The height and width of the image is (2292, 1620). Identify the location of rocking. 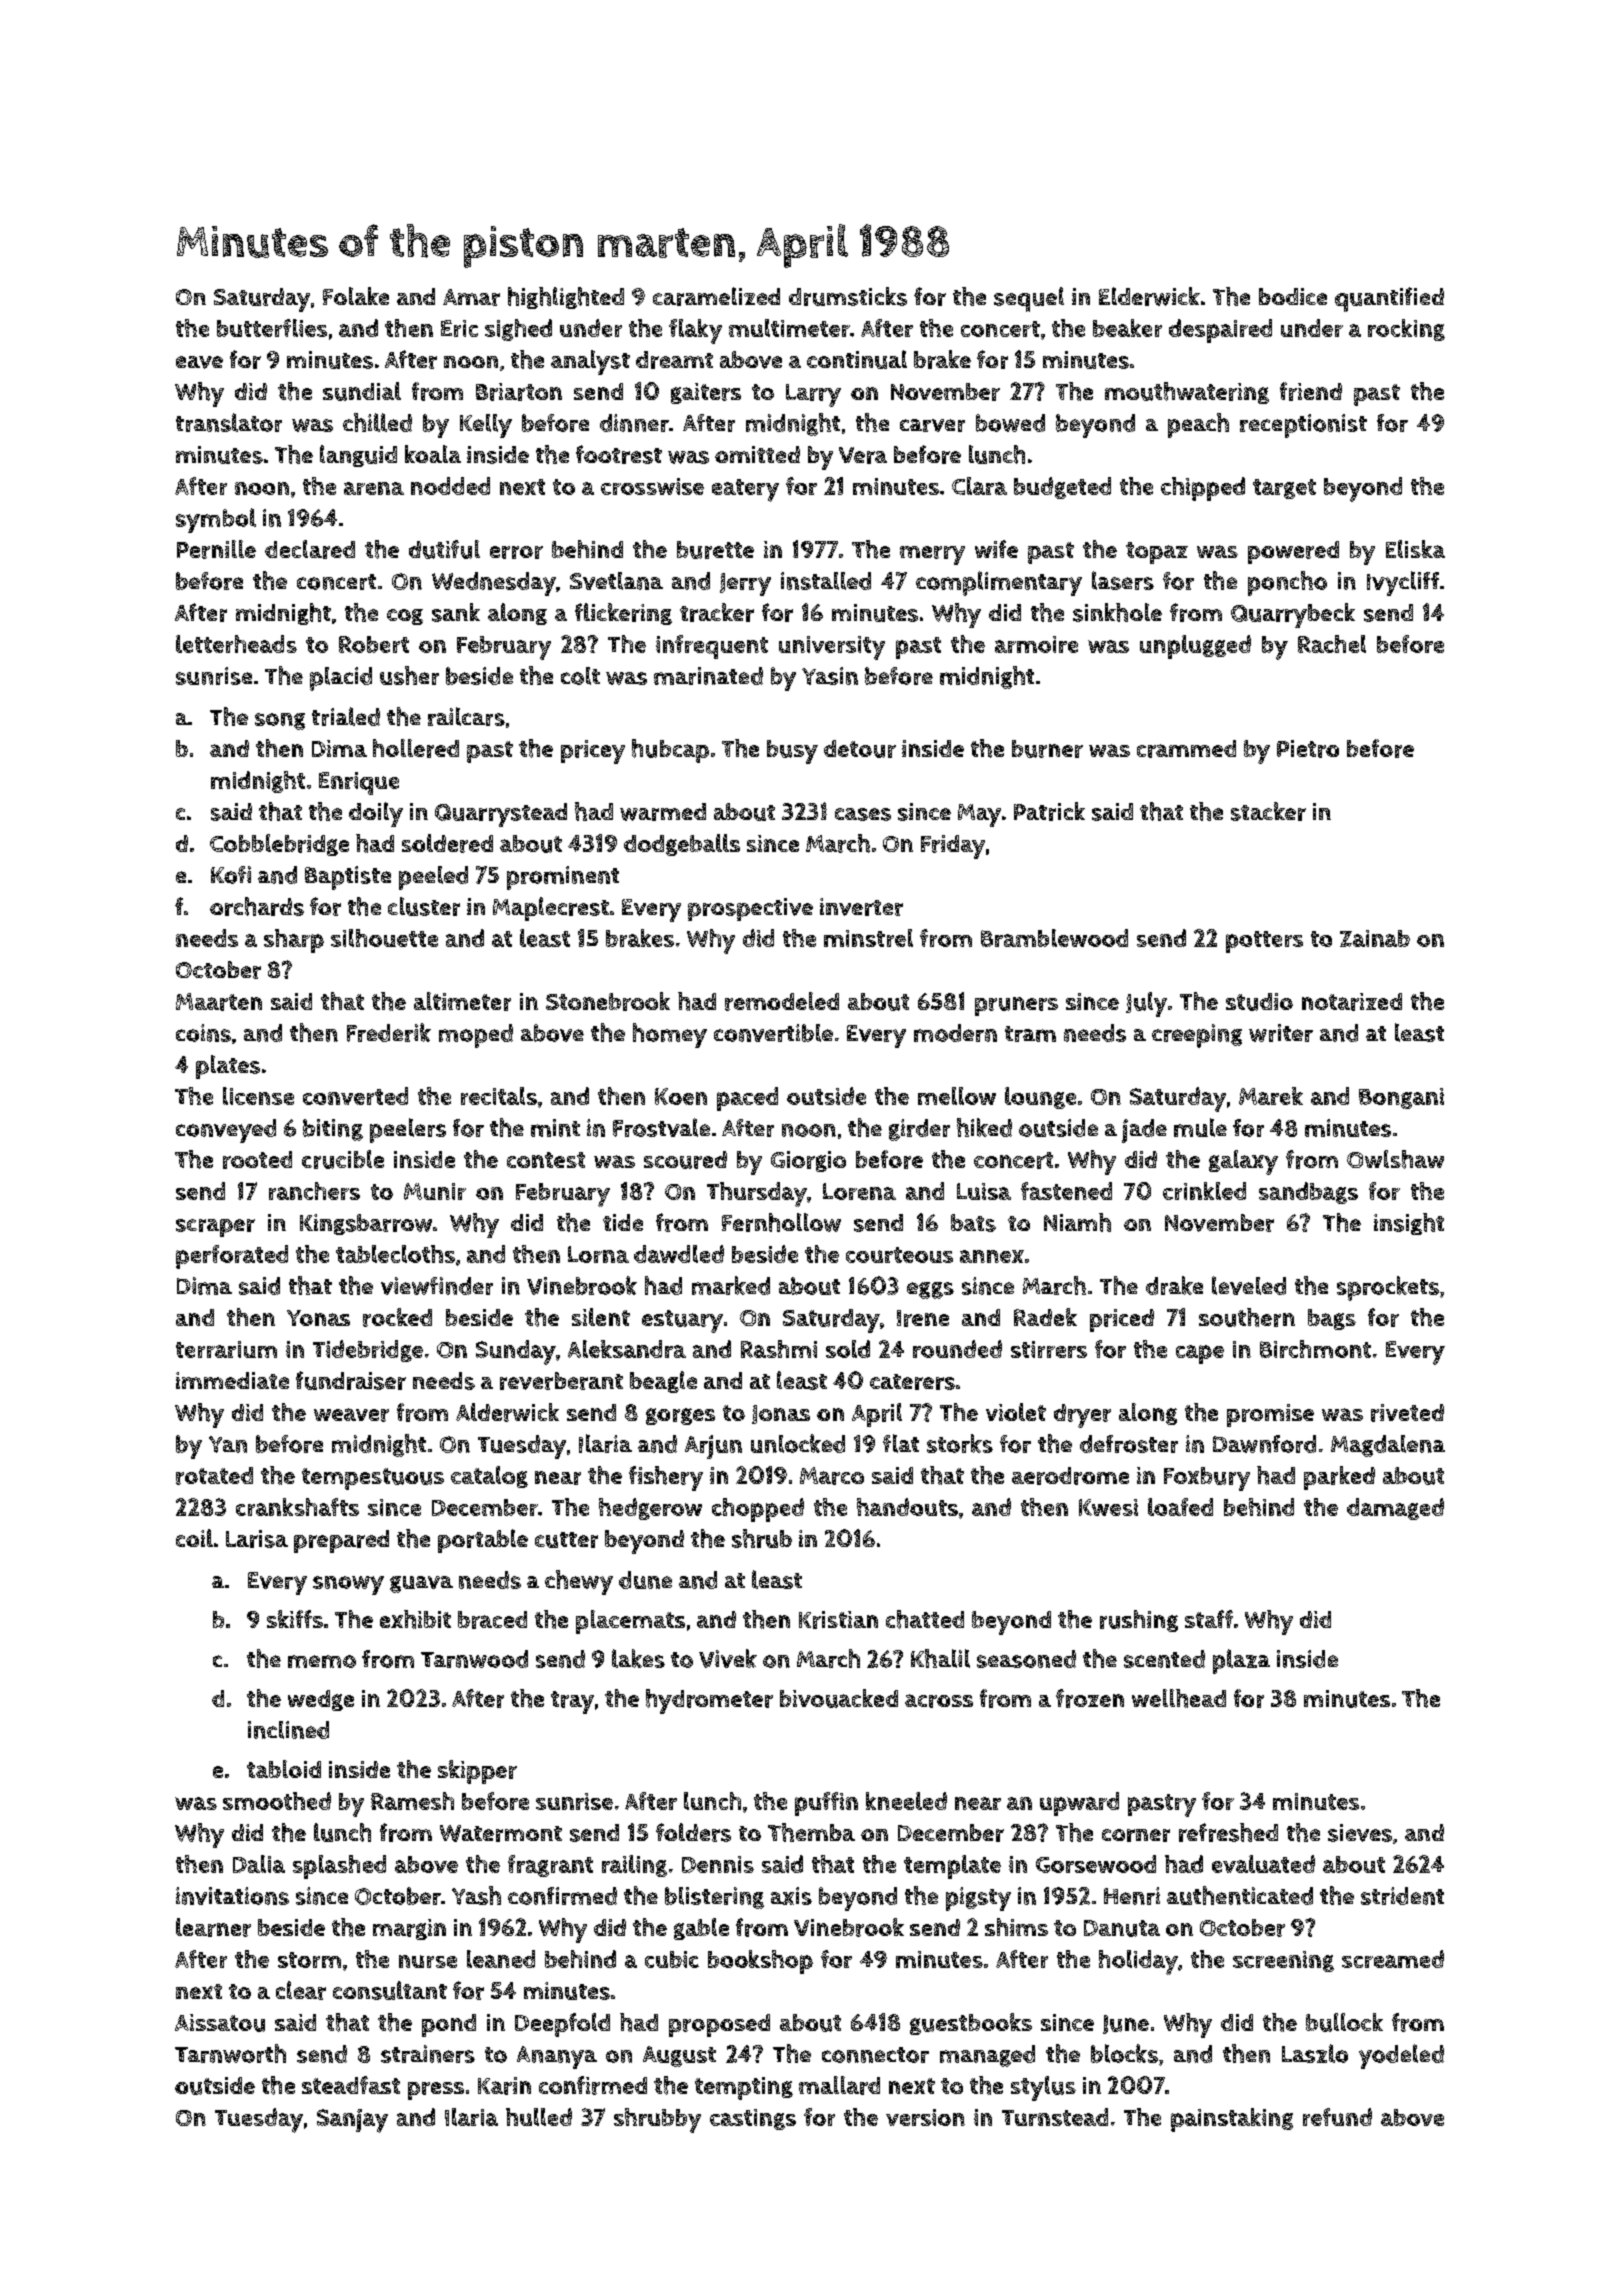
(1406, 330).
